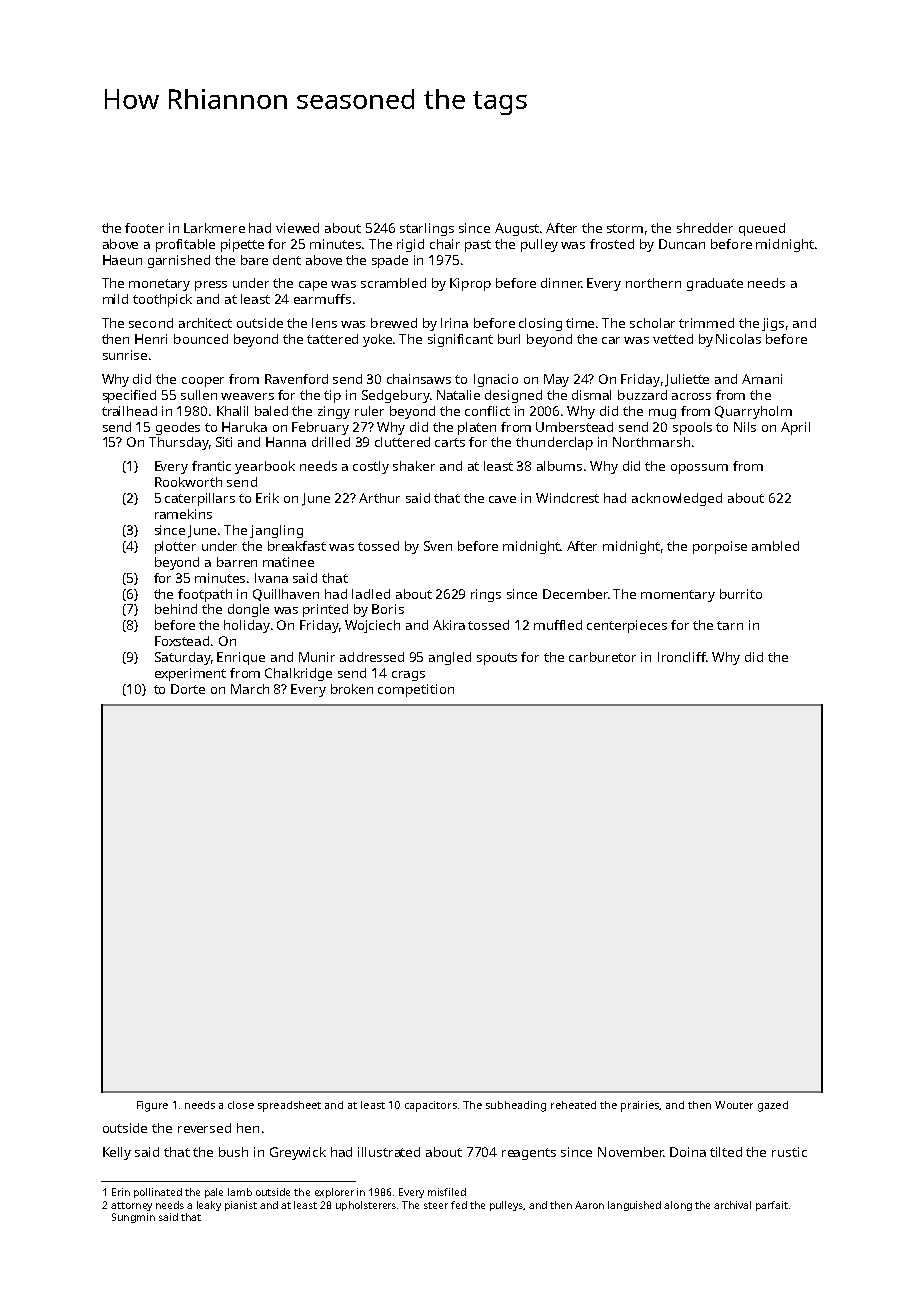  What do you see at coordinates (699, 469) in the image?
I see `opossum` at bounding box center [699, 469].
